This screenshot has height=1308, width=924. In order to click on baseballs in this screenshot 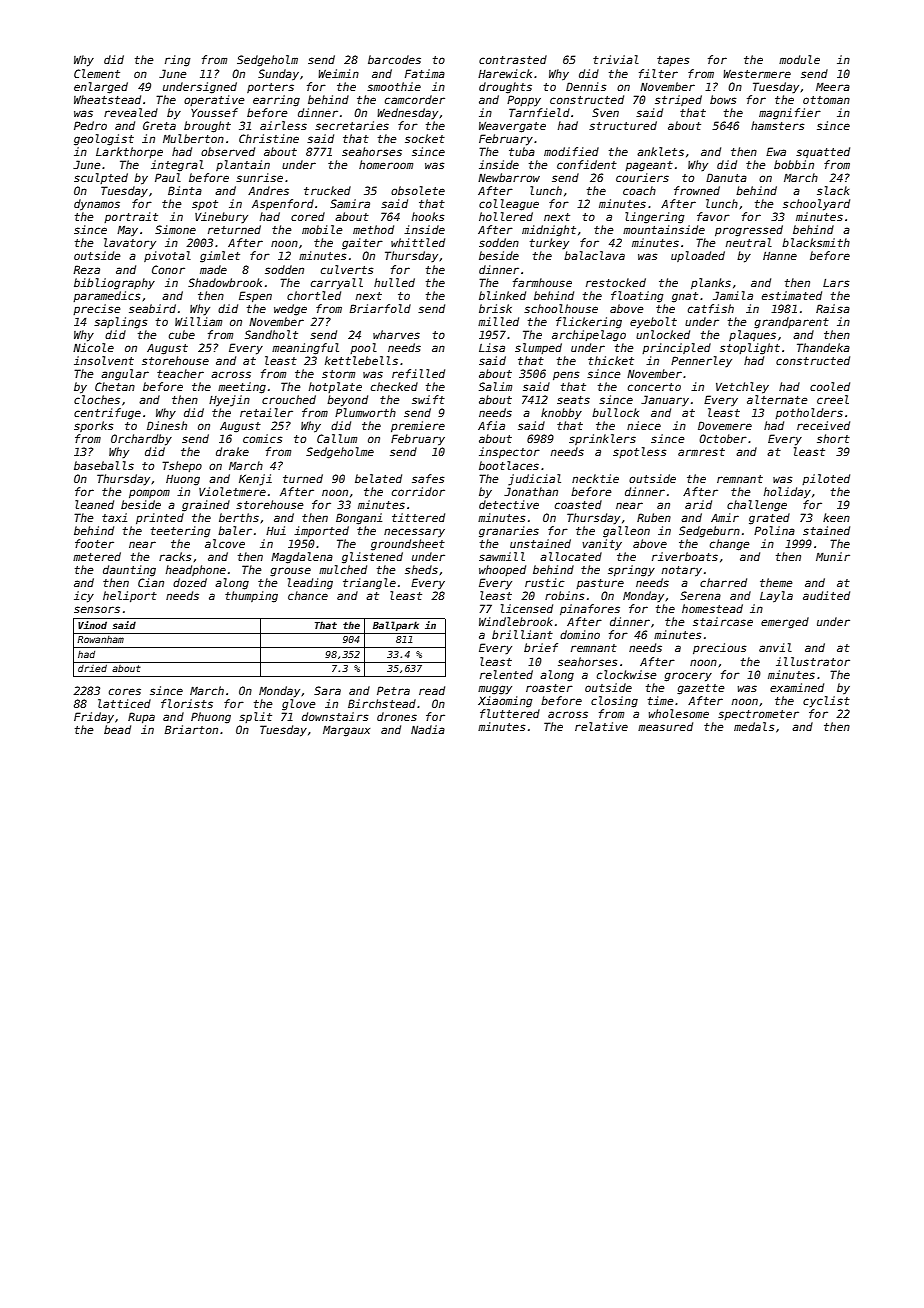, I will do `click(104, 465)`.
